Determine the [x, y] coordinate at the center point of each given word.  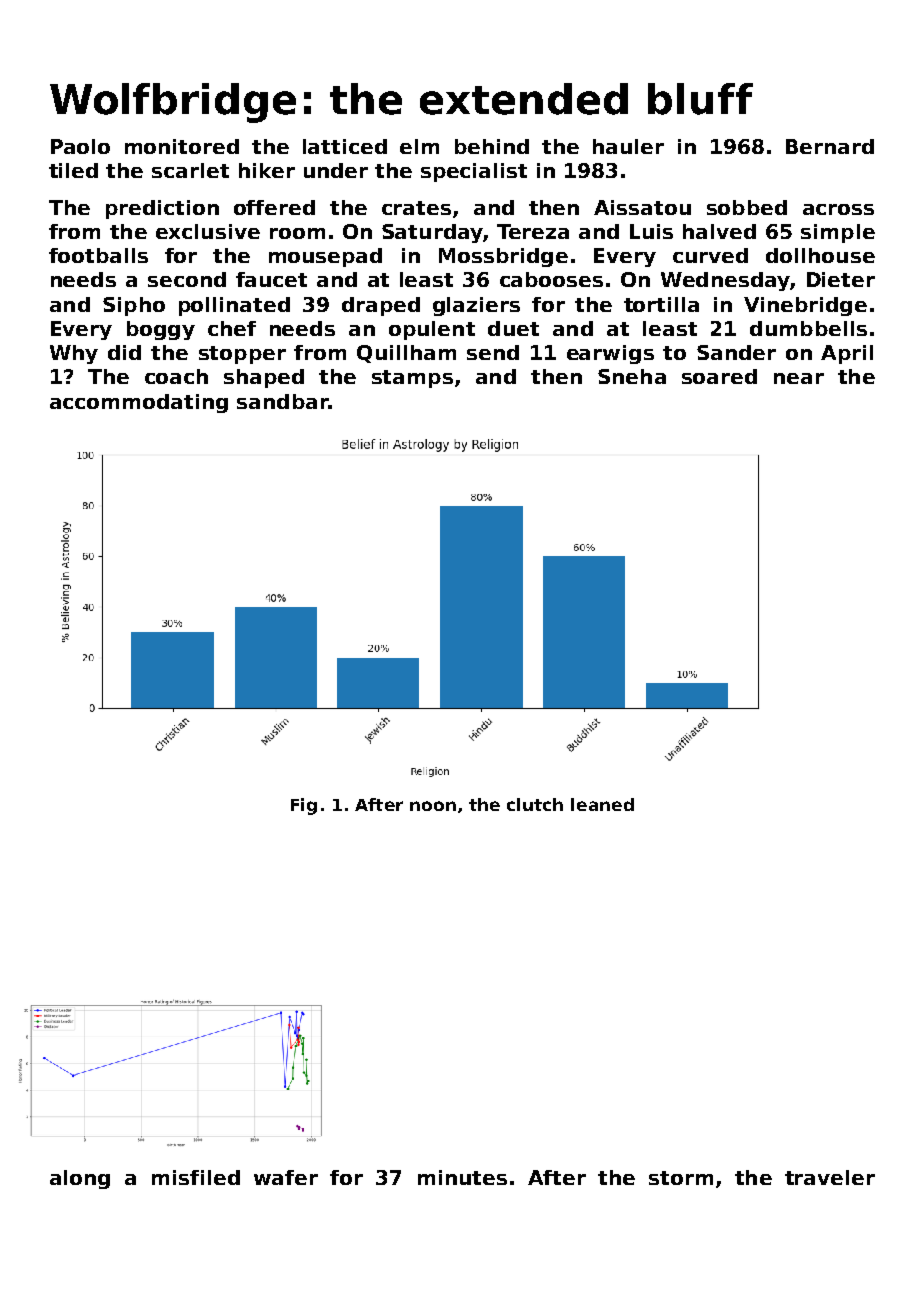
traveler [830, 1177]
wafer [286, 1177]
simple [838, 233]
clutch [535, 804]
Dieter [841, 279]
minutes [462, 1177]
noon [433, 806]
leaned [602, 804]
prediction [162, 209]
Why [74, 354]
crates [416, 208]
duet [513, 328]
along [80, 1179]
